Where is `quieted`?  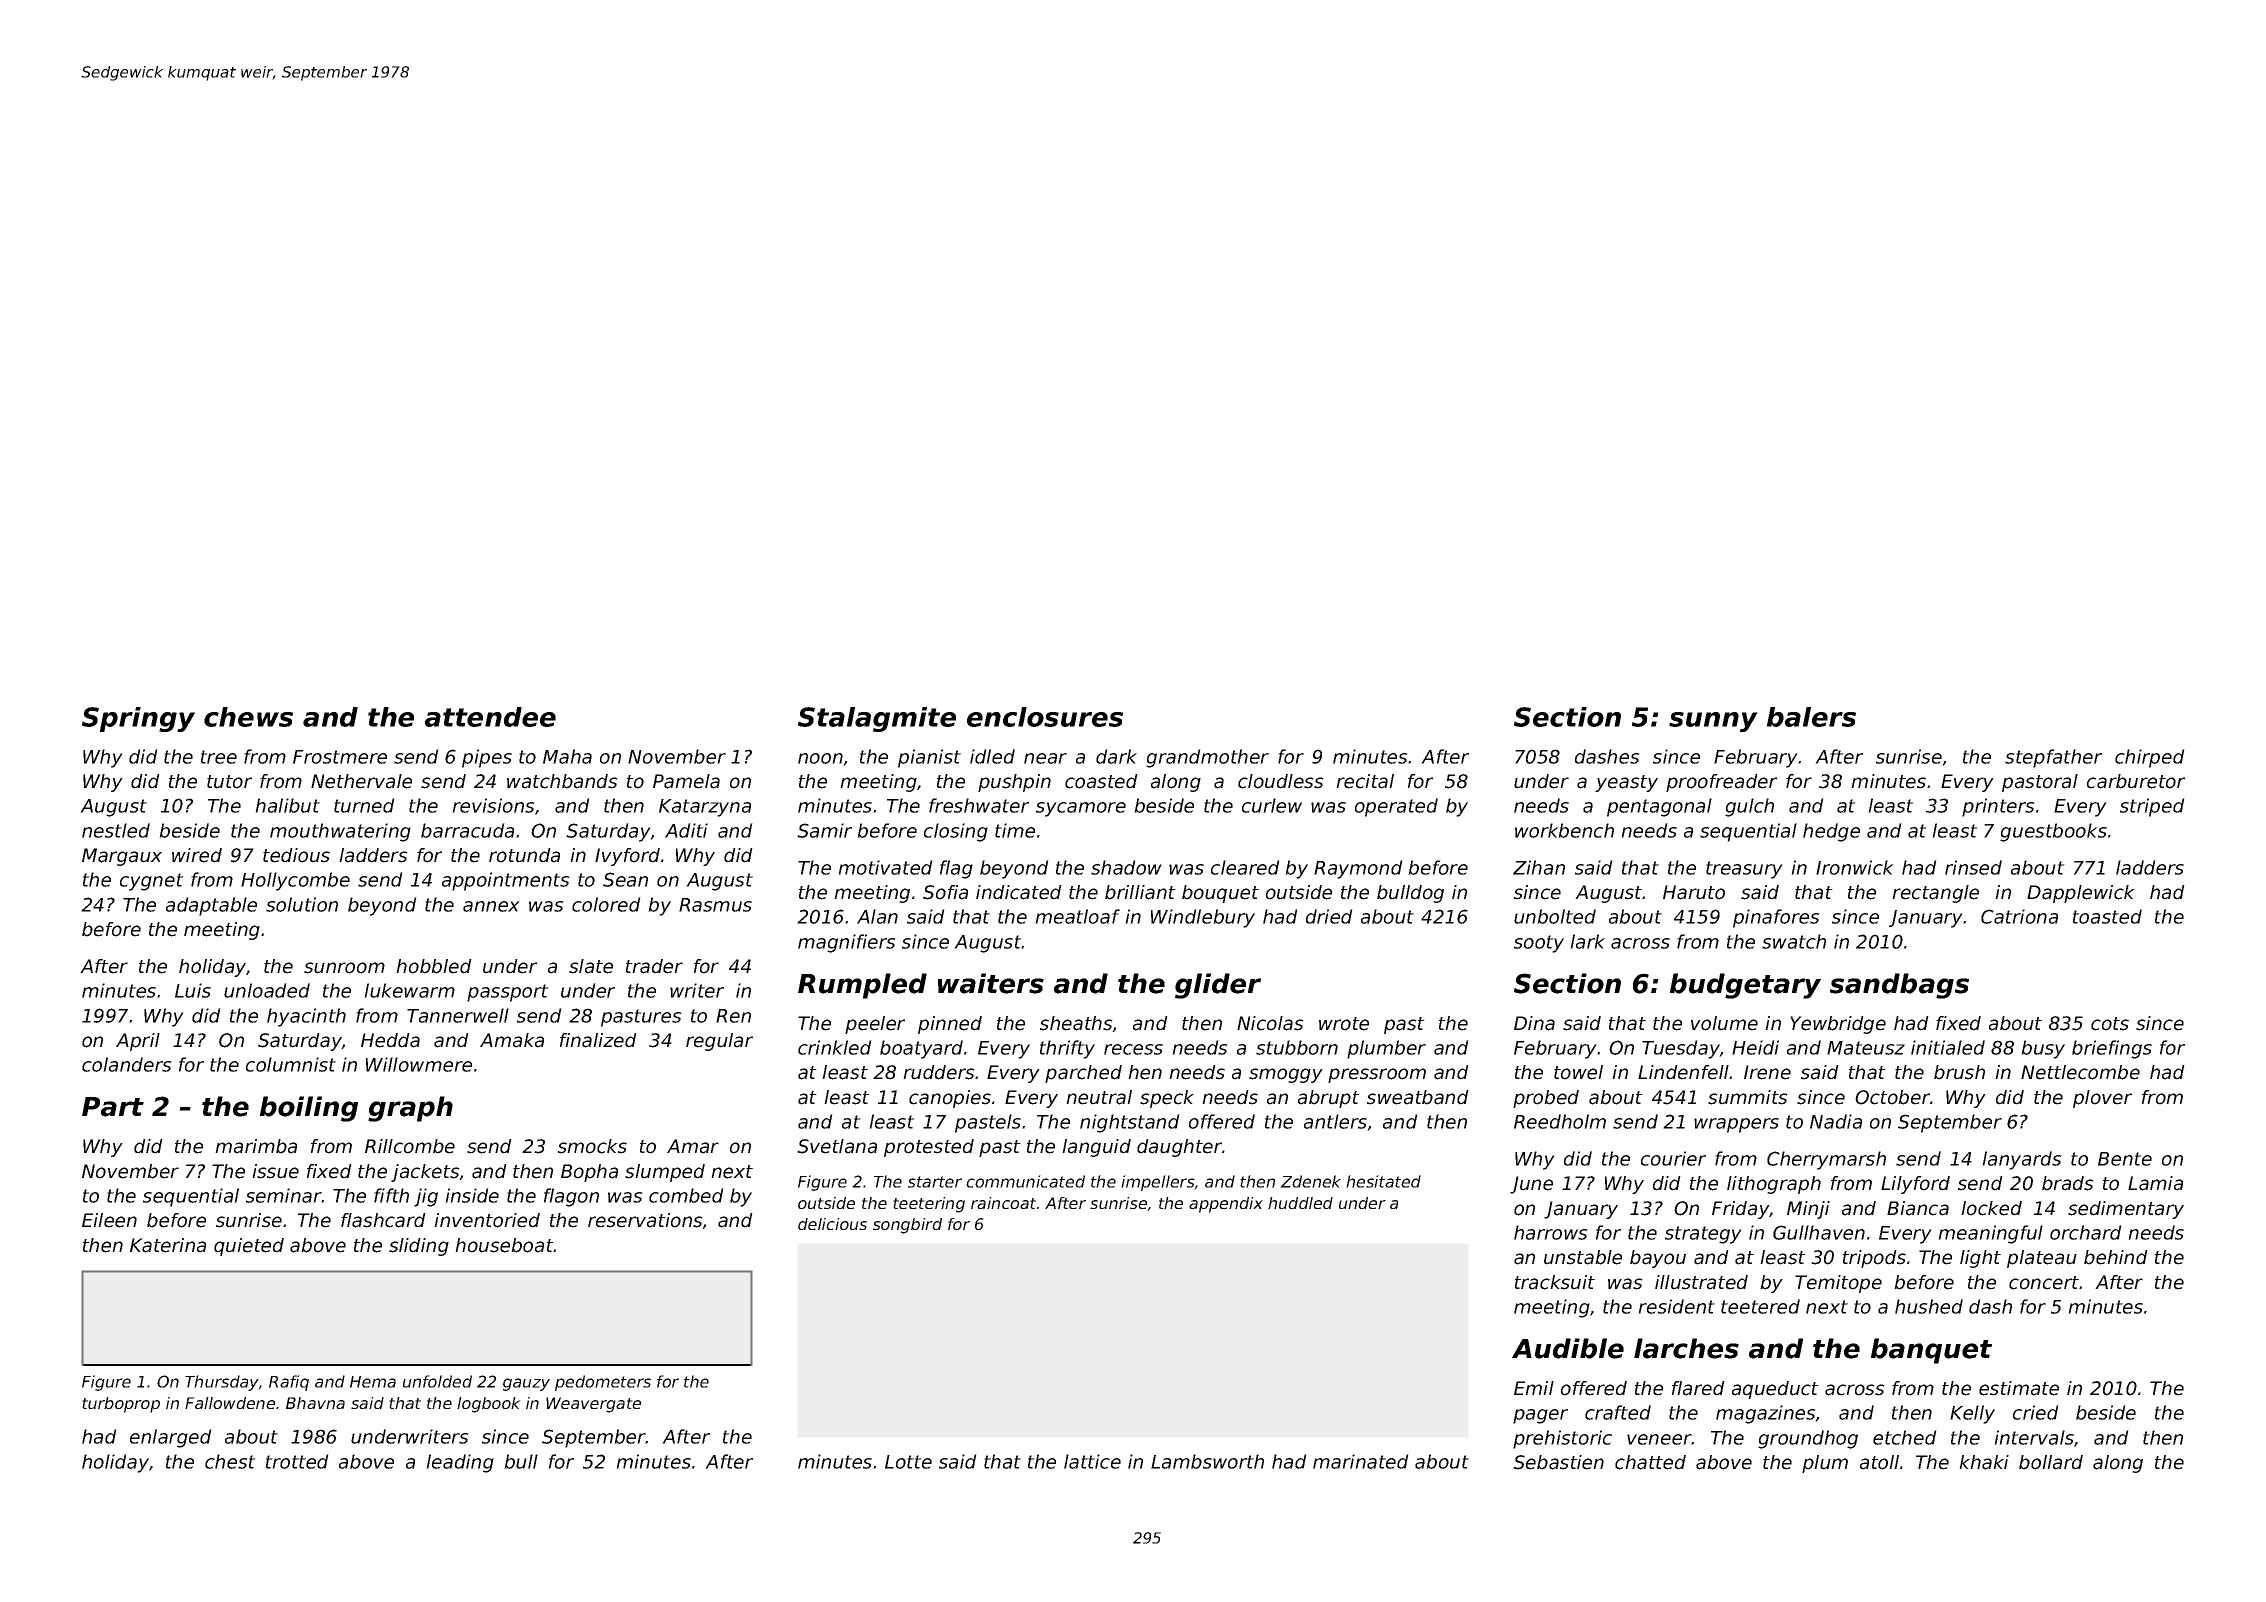
quieted is located at coordinates (249, 1247).
